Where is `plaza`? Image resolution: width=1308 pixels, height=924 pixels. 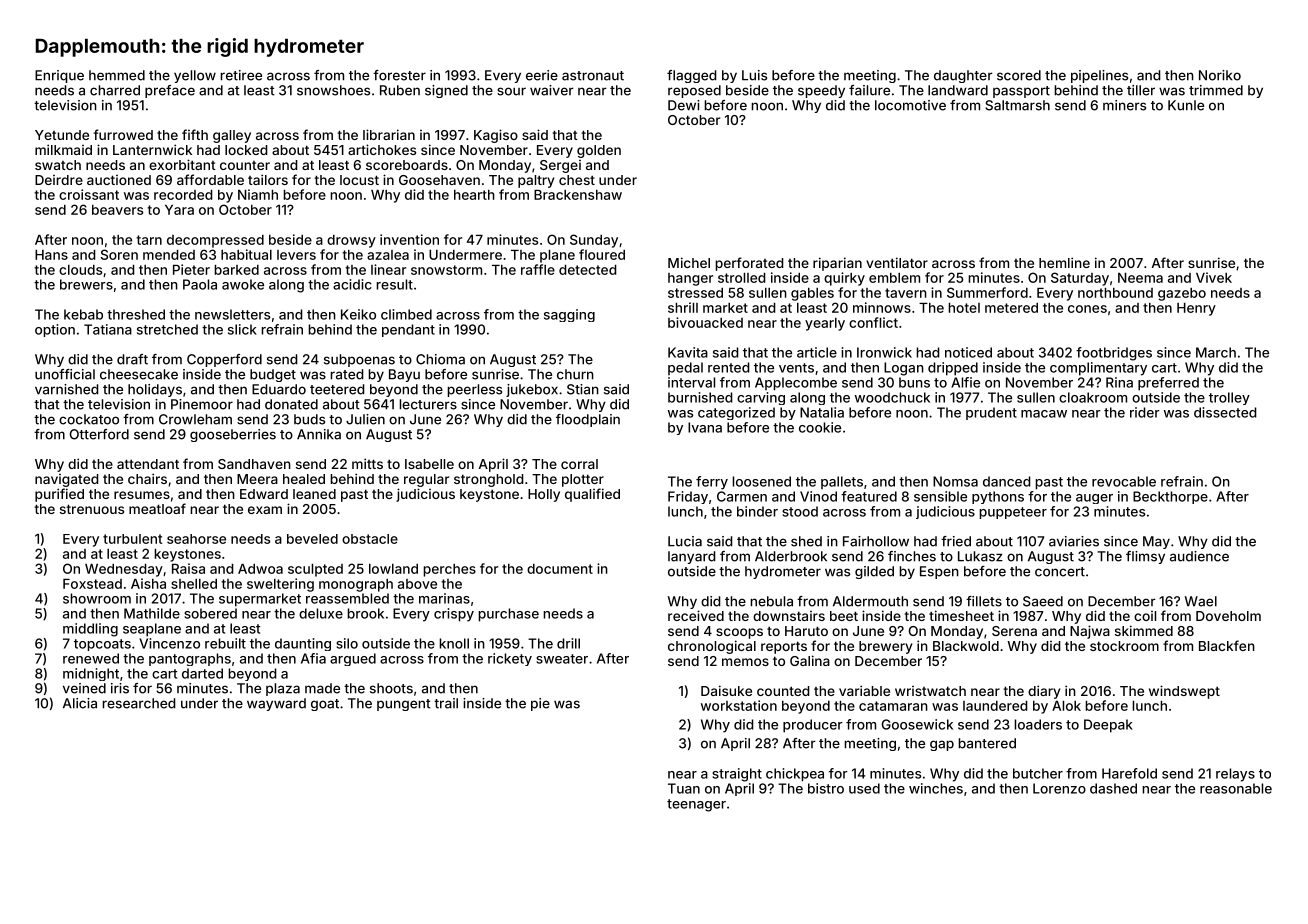 plaza is located at coordinates (283, 689).
